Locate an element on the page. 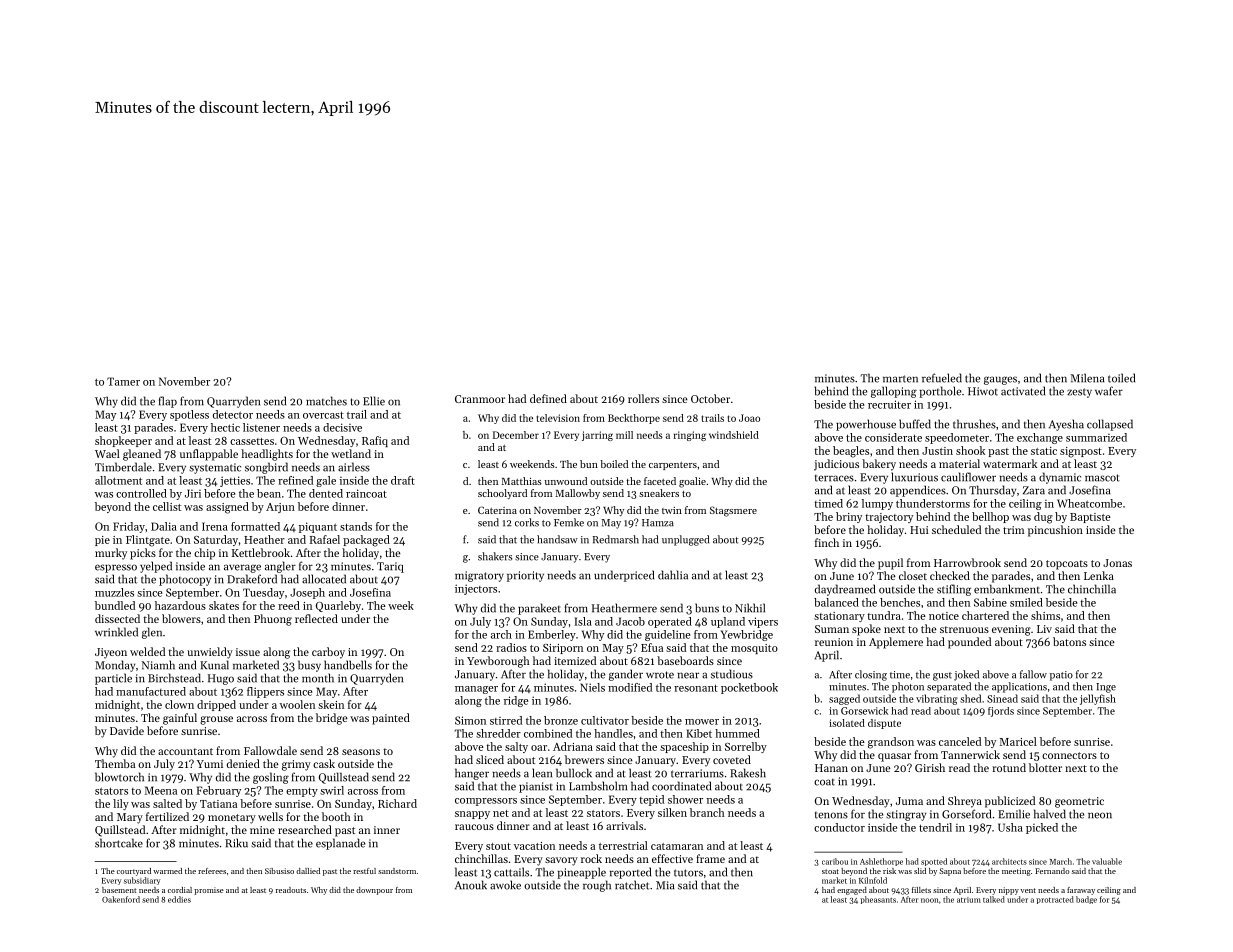  Monday is located at coordinates (115, 666).
